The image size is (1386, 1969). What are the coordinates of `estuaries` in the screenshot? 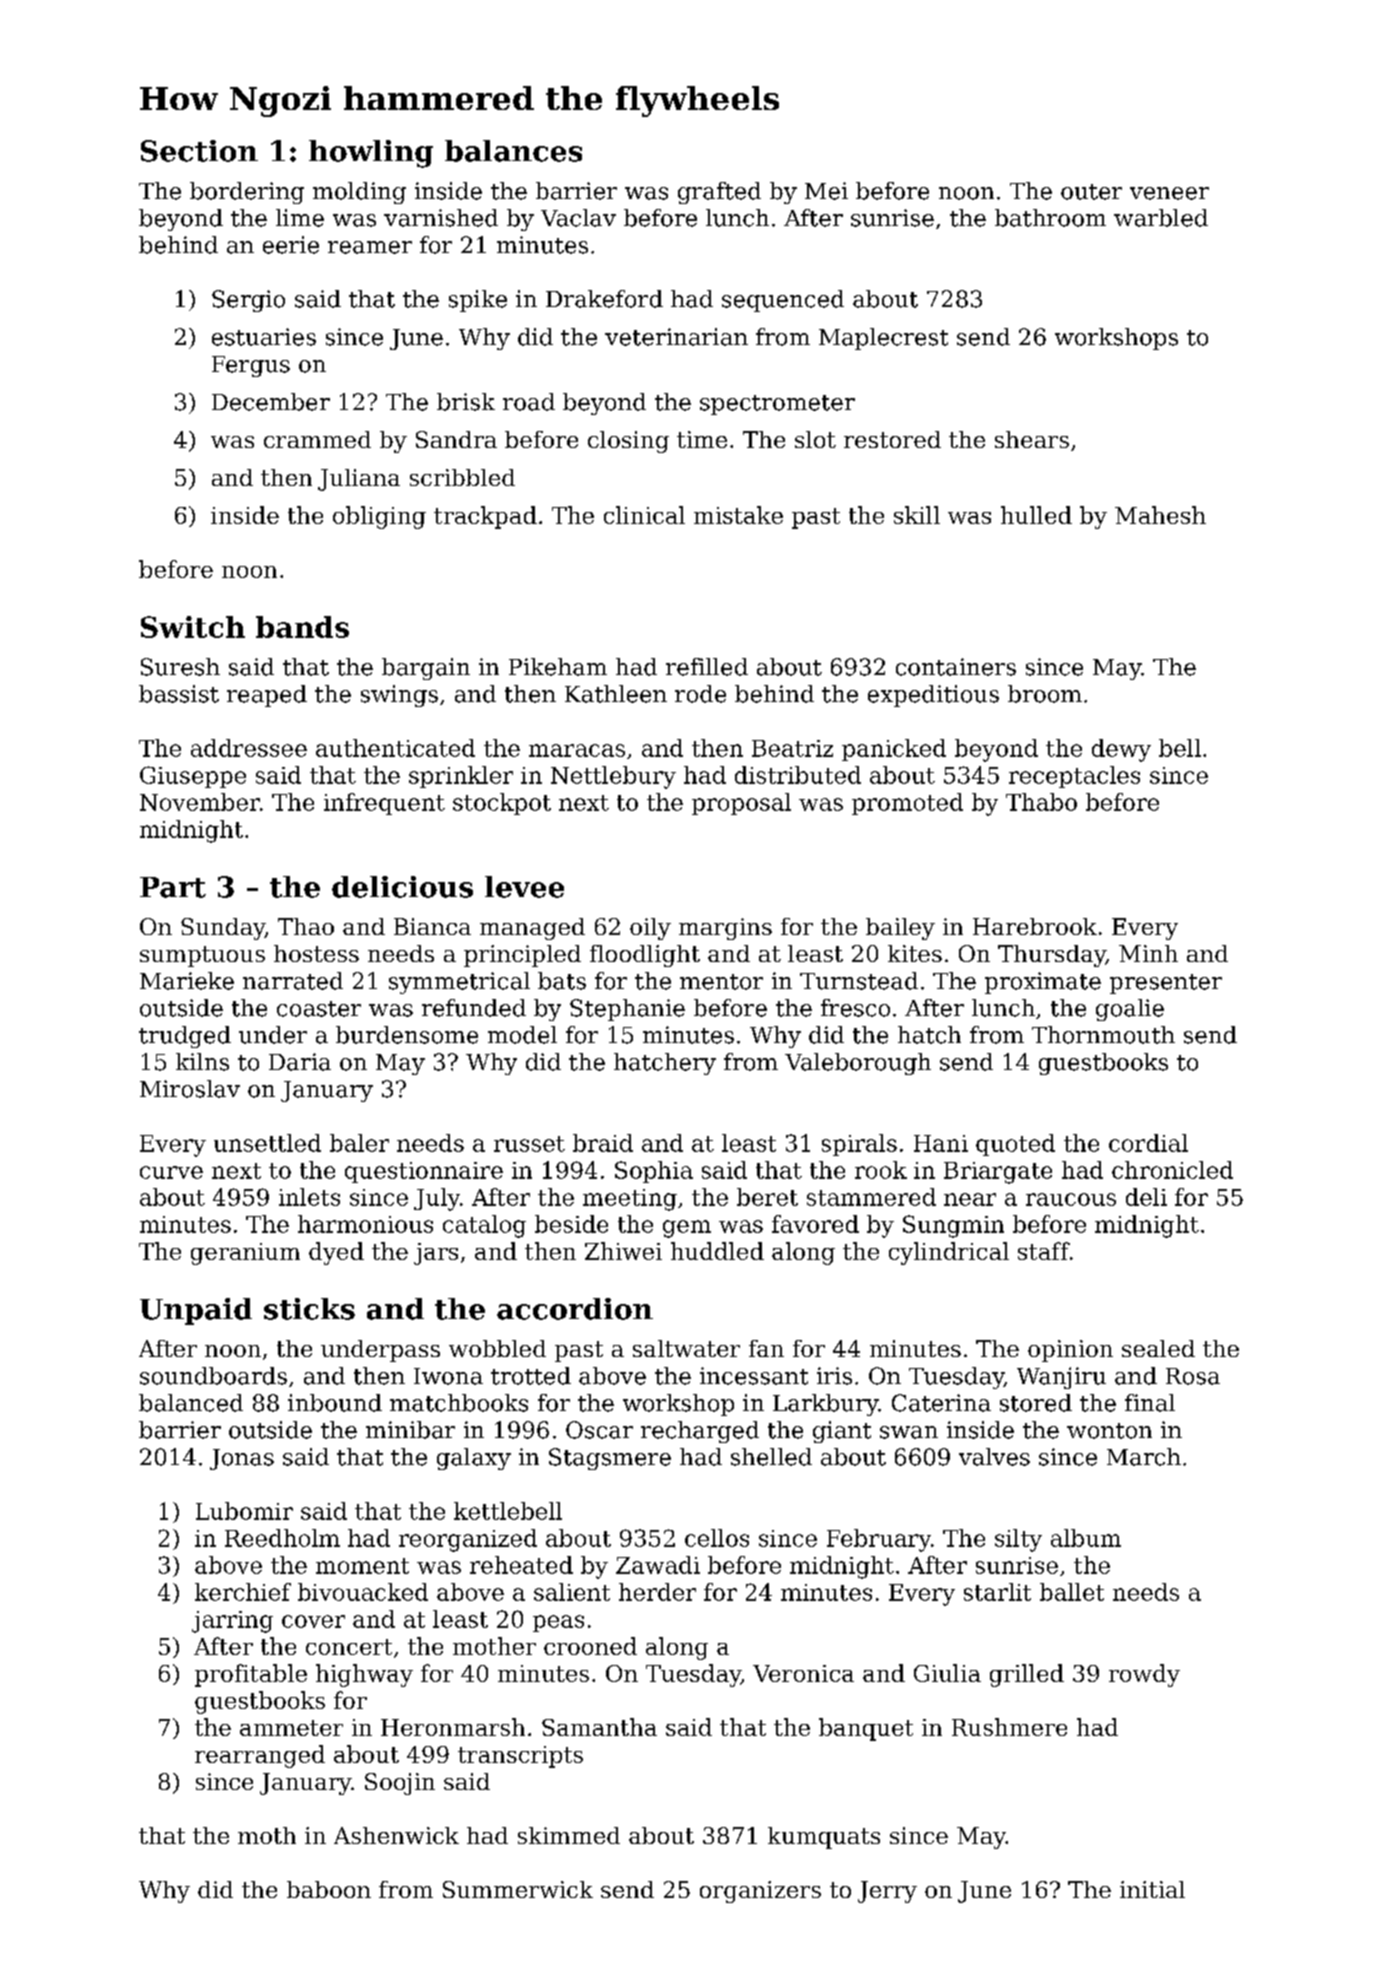 It's located at (264, 337).
